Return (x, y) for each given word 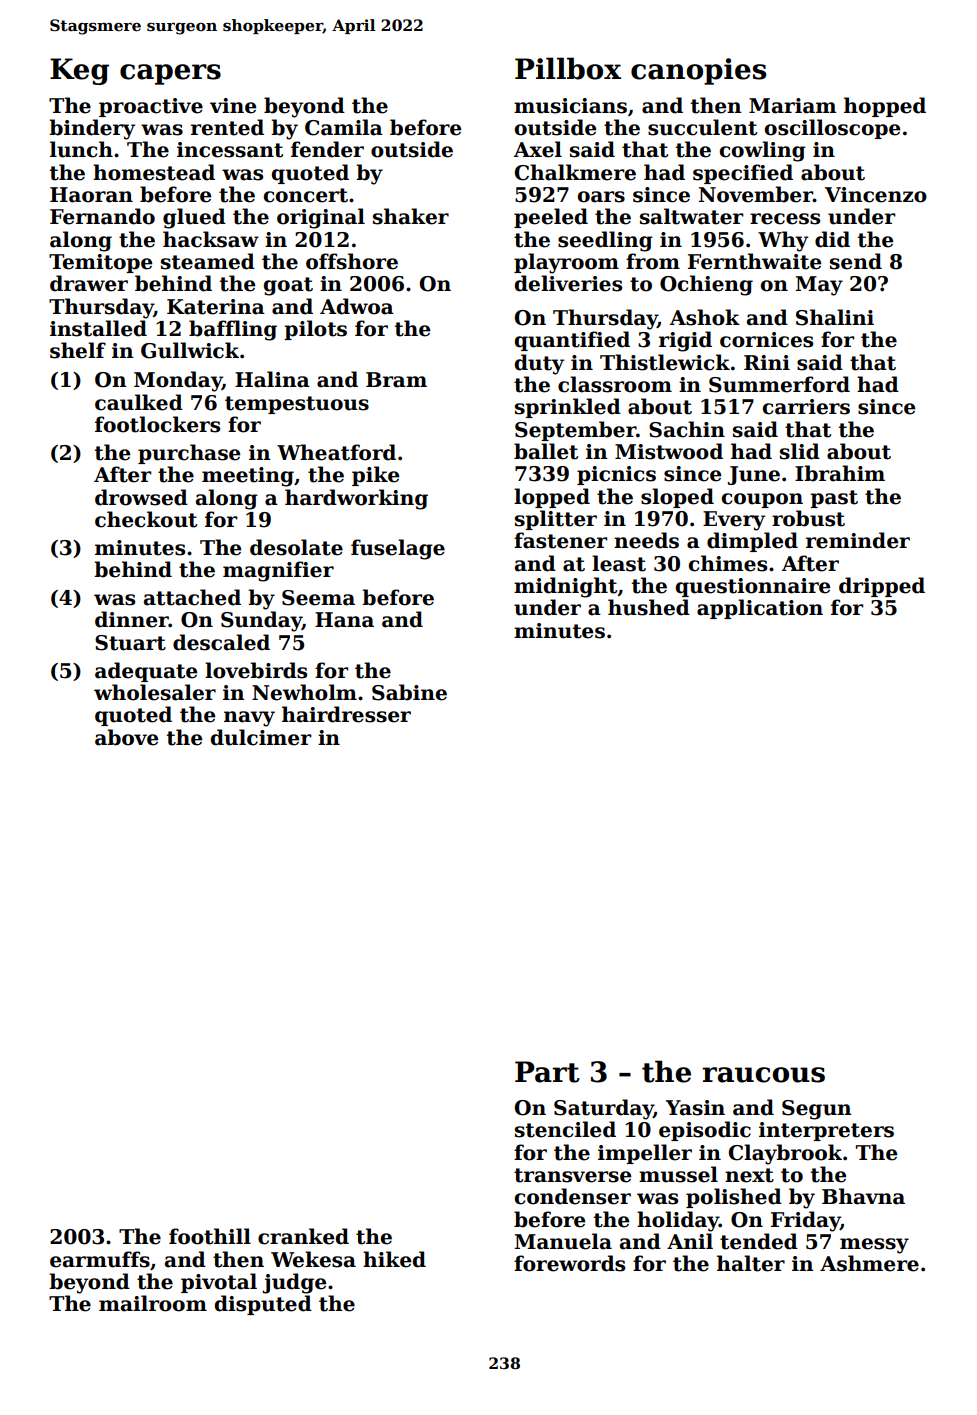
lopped (552, 498)
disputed (263, 1305)
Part (547, 1072)
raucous (763, 1075)
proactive (151, 107)
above (126, 737)
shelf (78, 350)
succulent (702, 127)
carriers (806, 407)
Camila (344, 127)
